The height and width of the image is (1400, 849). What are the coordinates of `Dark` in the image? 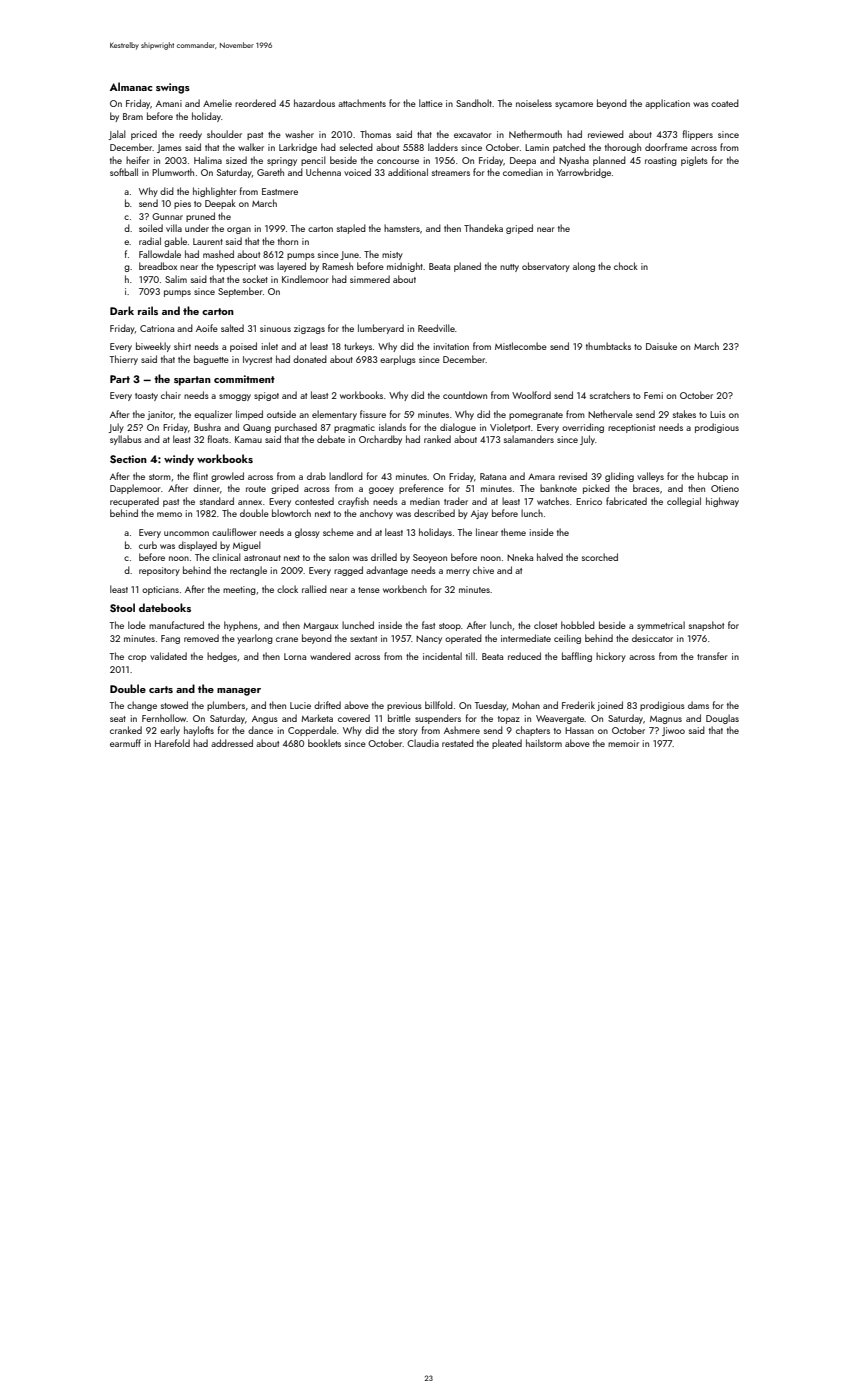 It's located at (122, 310).
